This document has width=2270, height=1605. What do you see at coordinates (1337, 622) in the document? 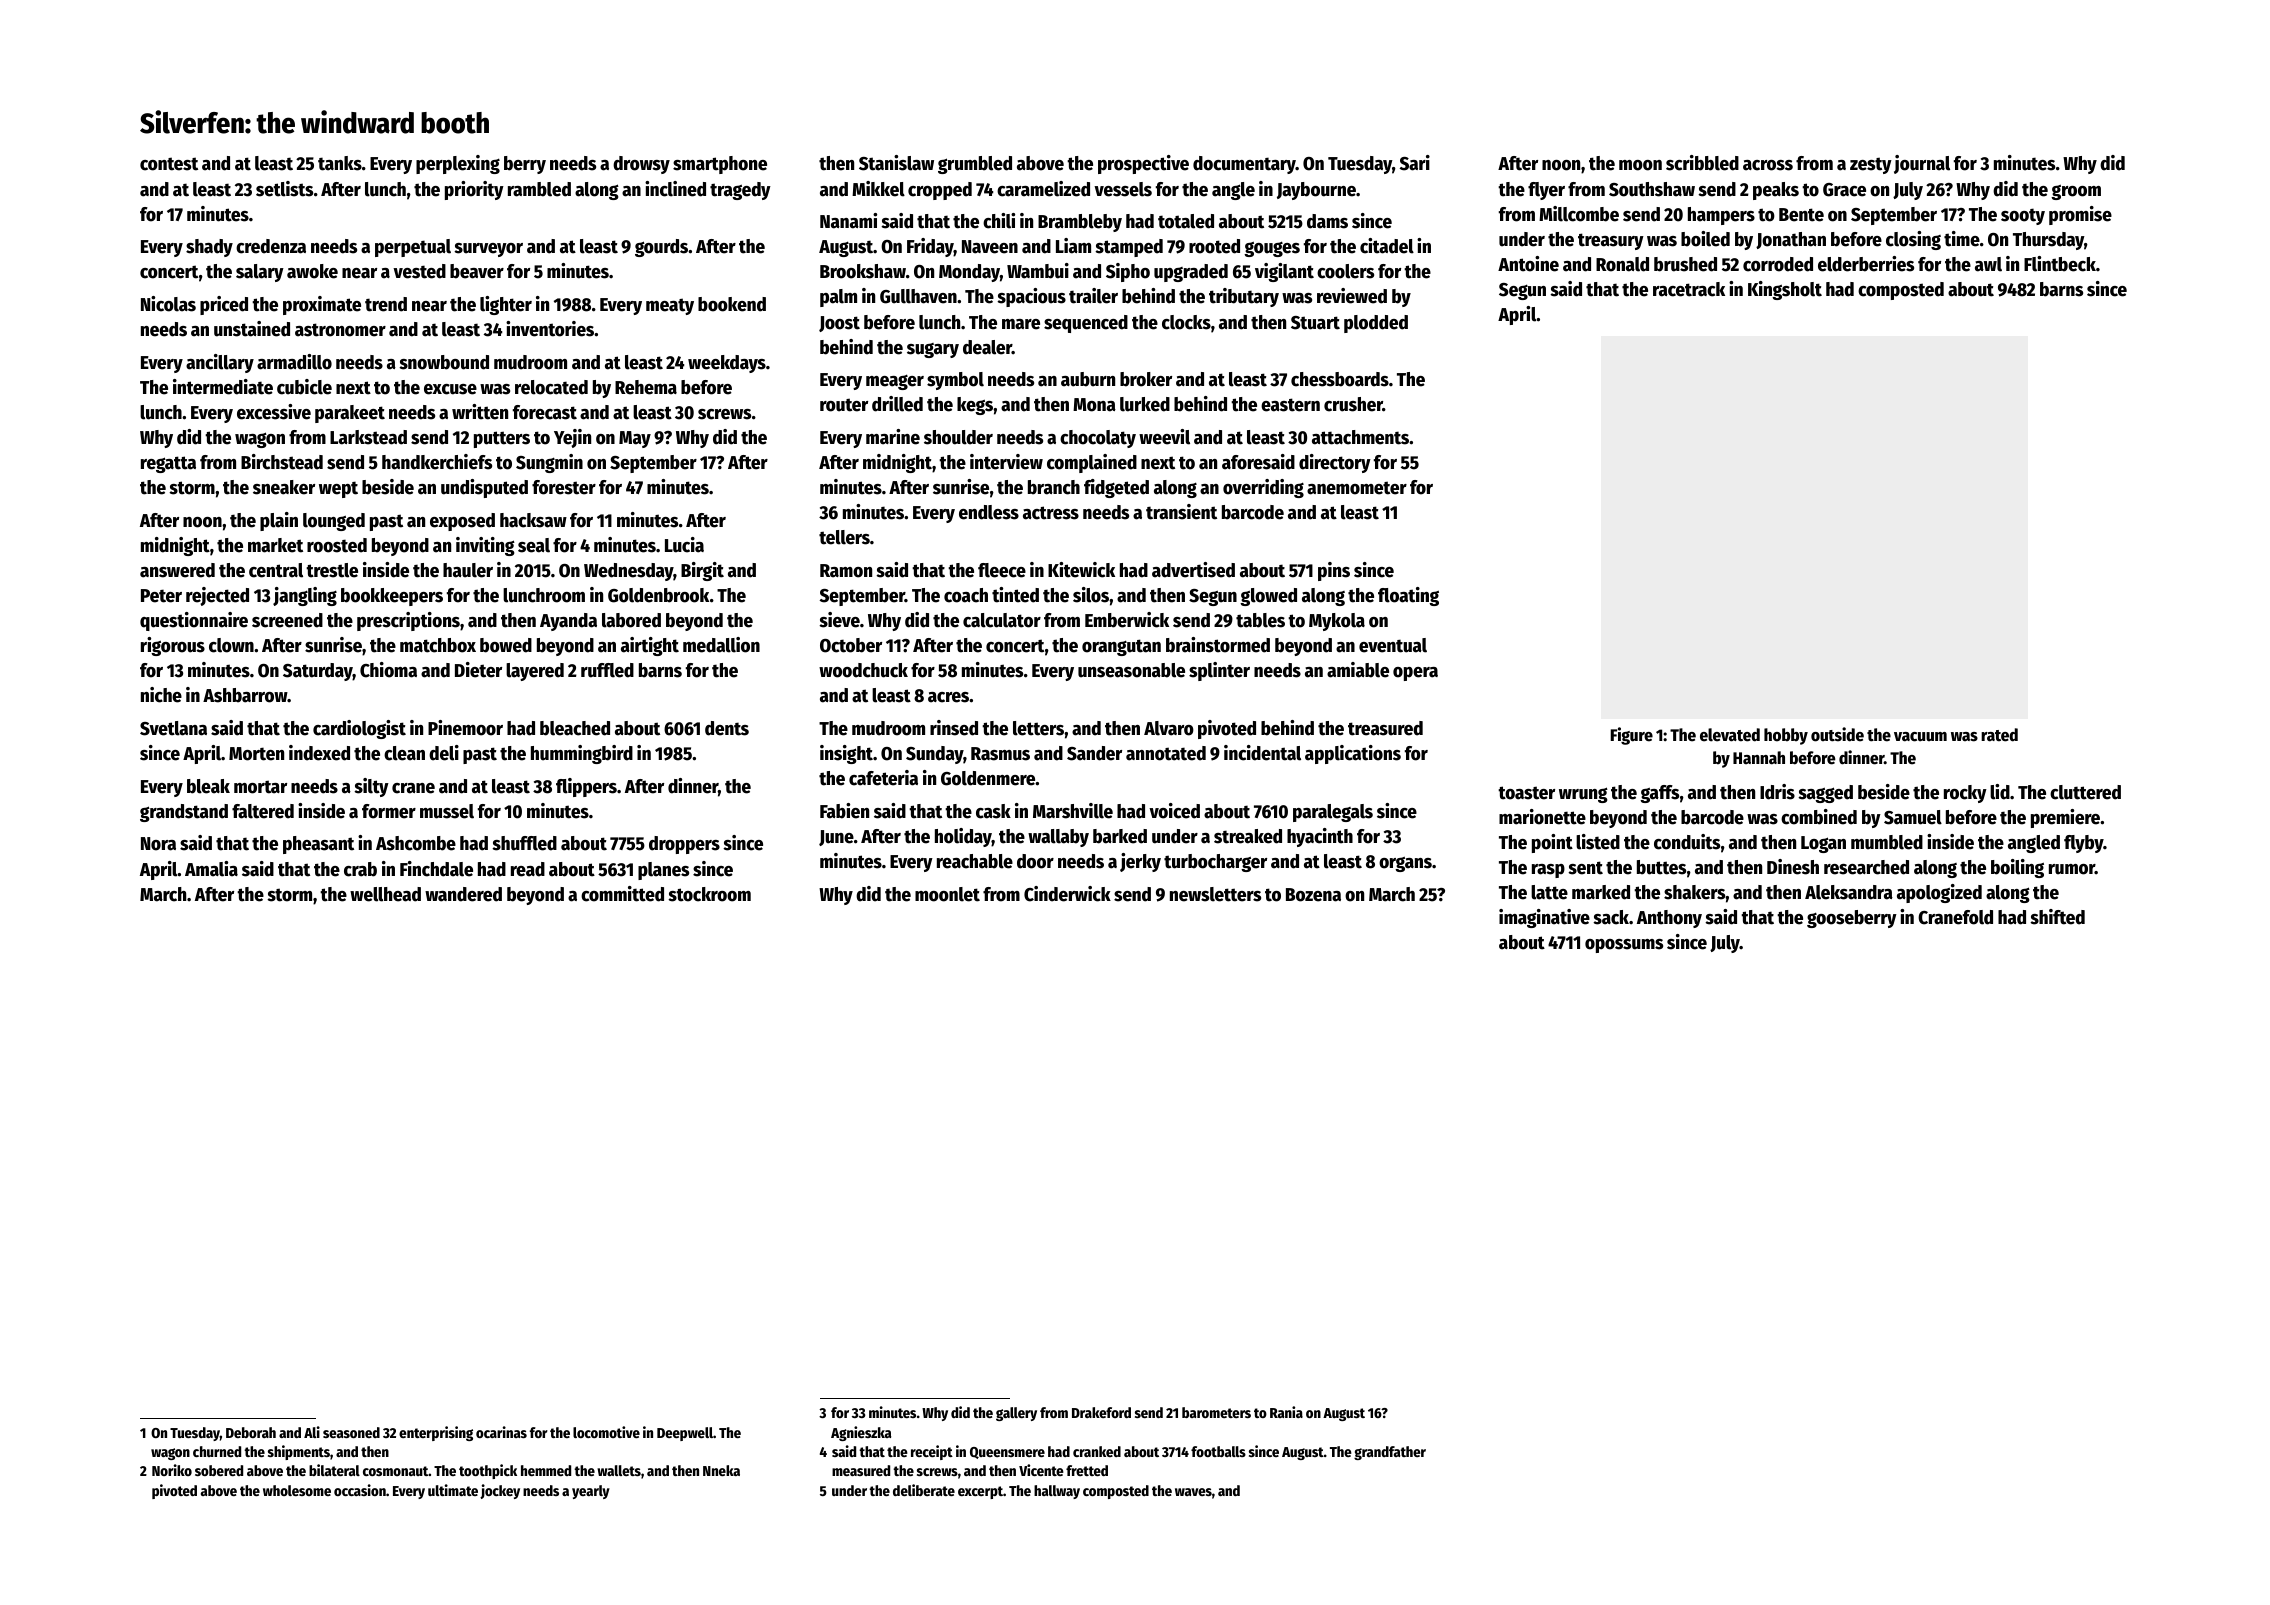
I see `Mykola` at bounding box center [1337, 622].
